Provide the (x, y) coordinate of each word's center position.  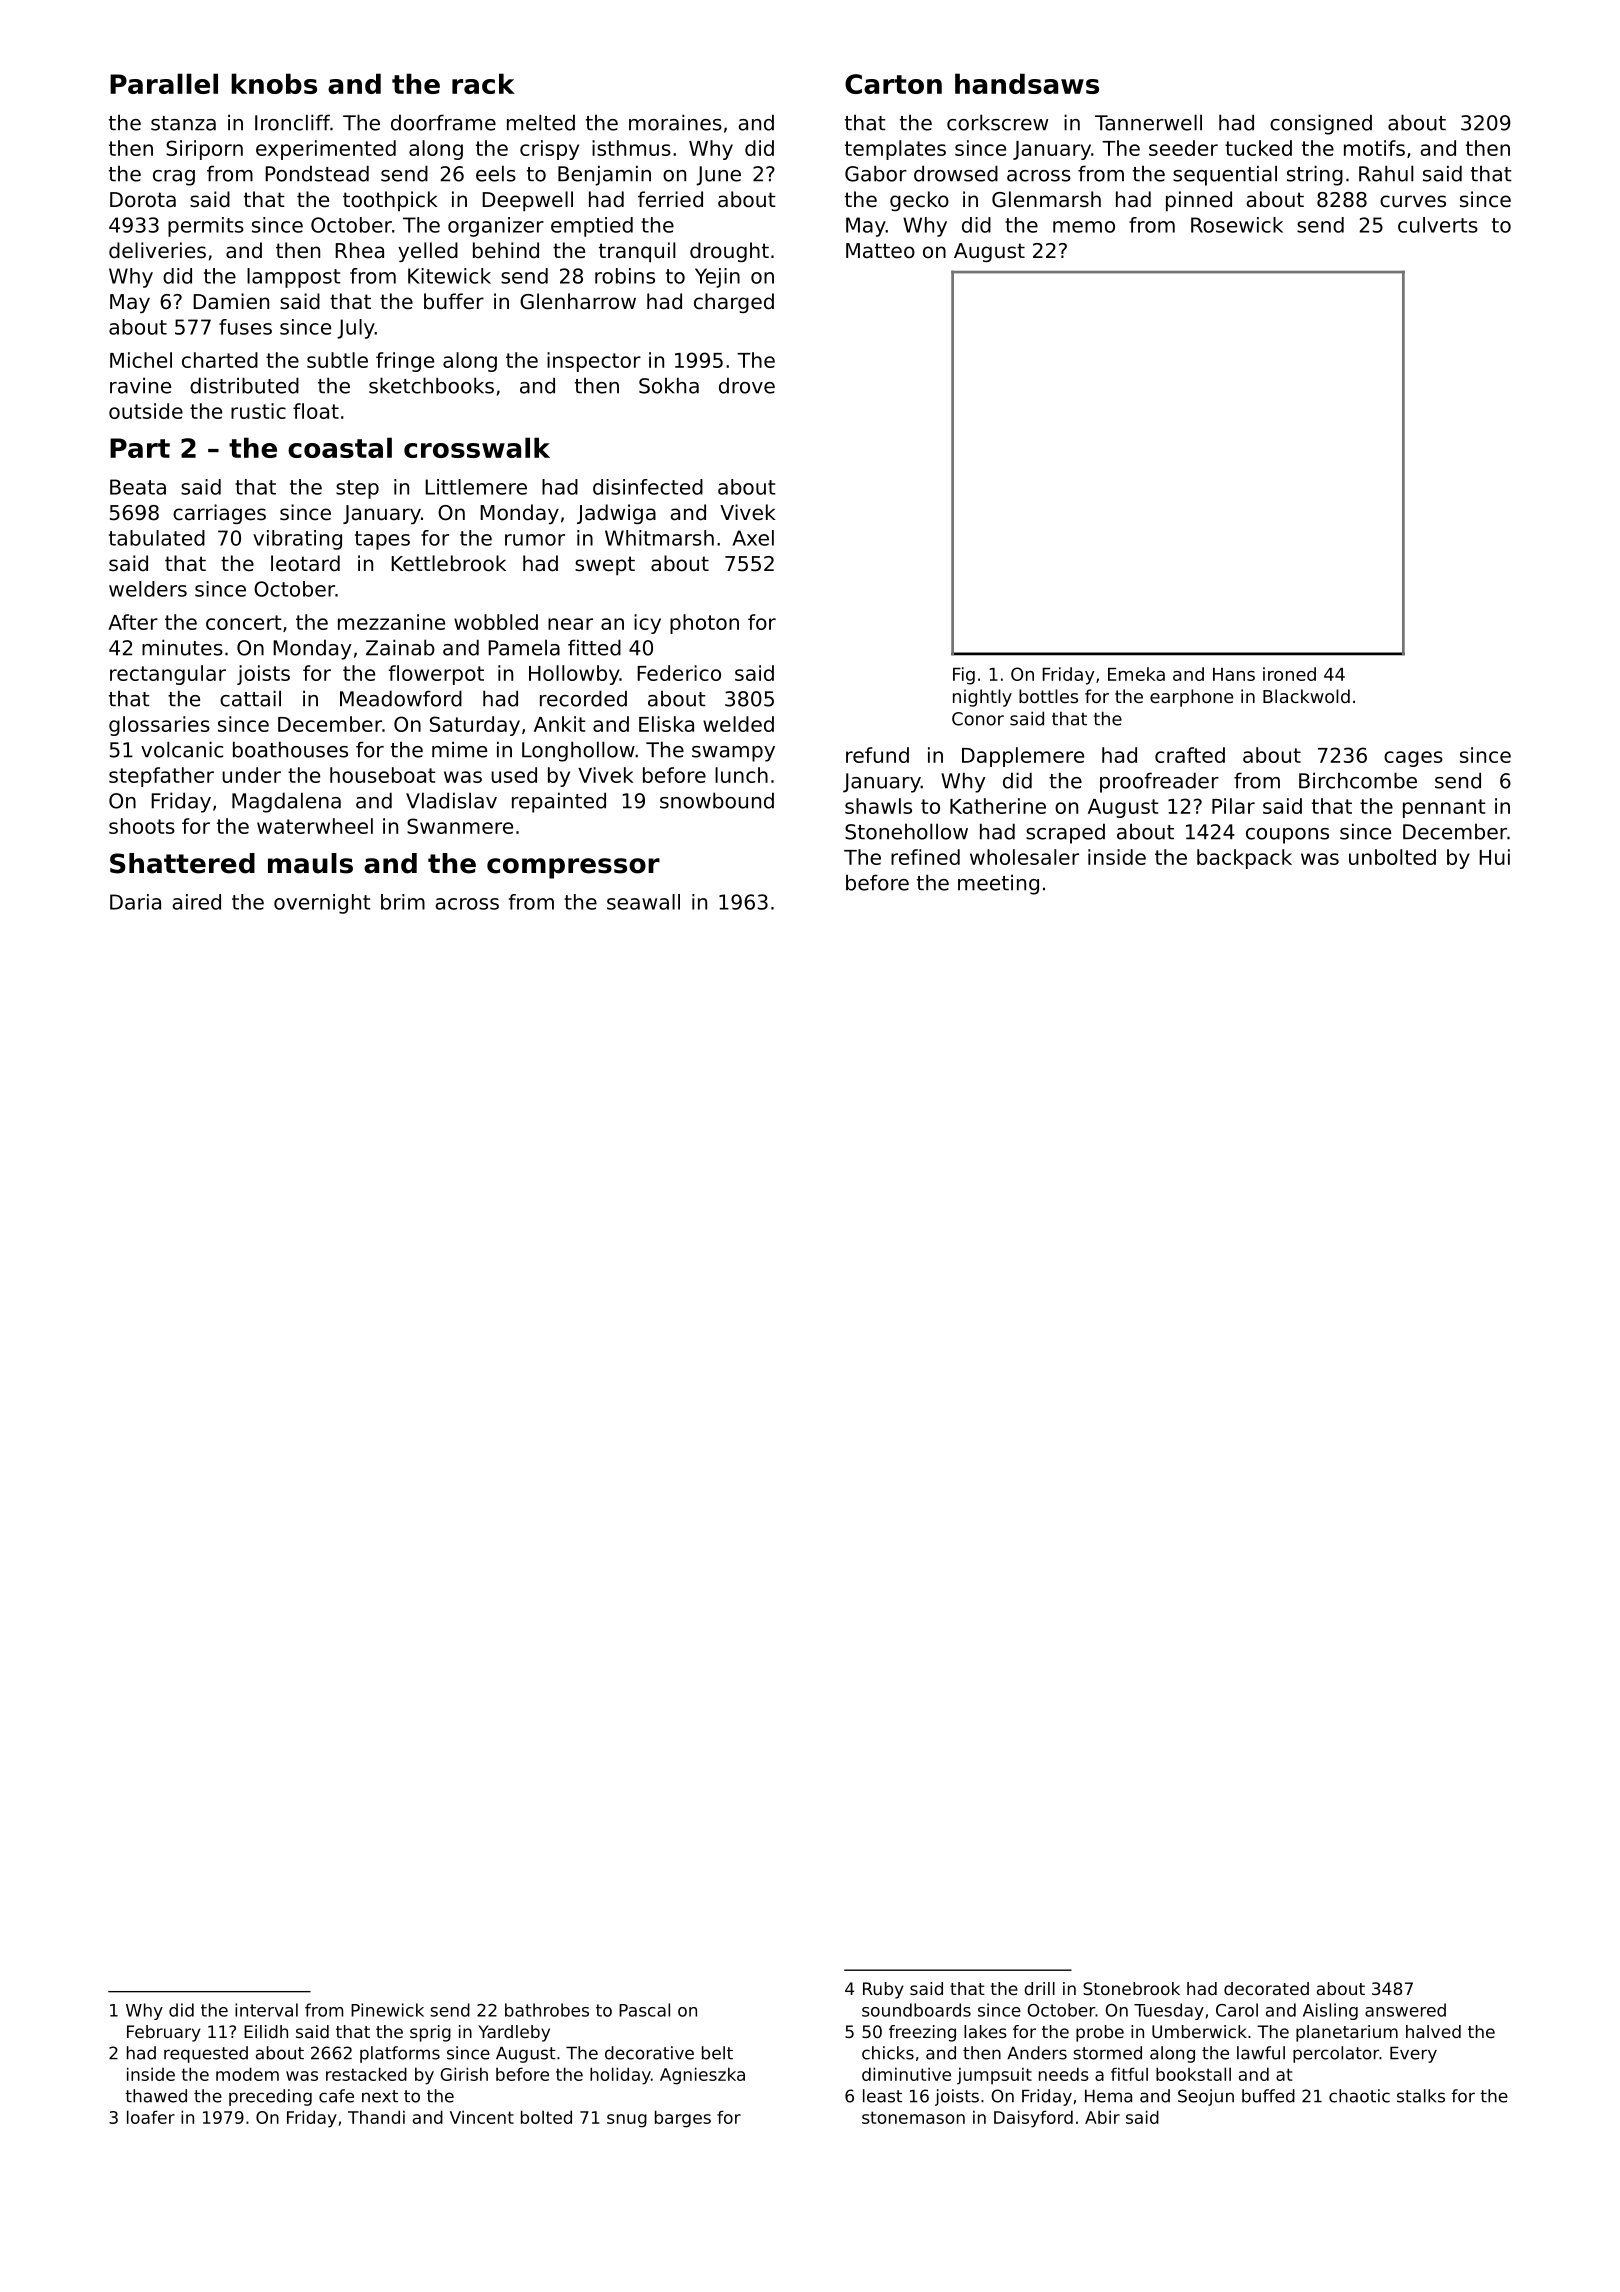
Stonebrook (1131, 1988)
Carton (893, 84)
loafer (151, 2117)
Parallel (164, 83)
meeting (998, 884)
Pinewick (387, 2010)
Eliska (666, 724)
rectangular (168, 675)
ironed (1289, 674)
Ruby (883, 1990)
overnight (322, 904)
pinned (1199, 201)
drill (1039, 1988)
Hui (1494, 857)
